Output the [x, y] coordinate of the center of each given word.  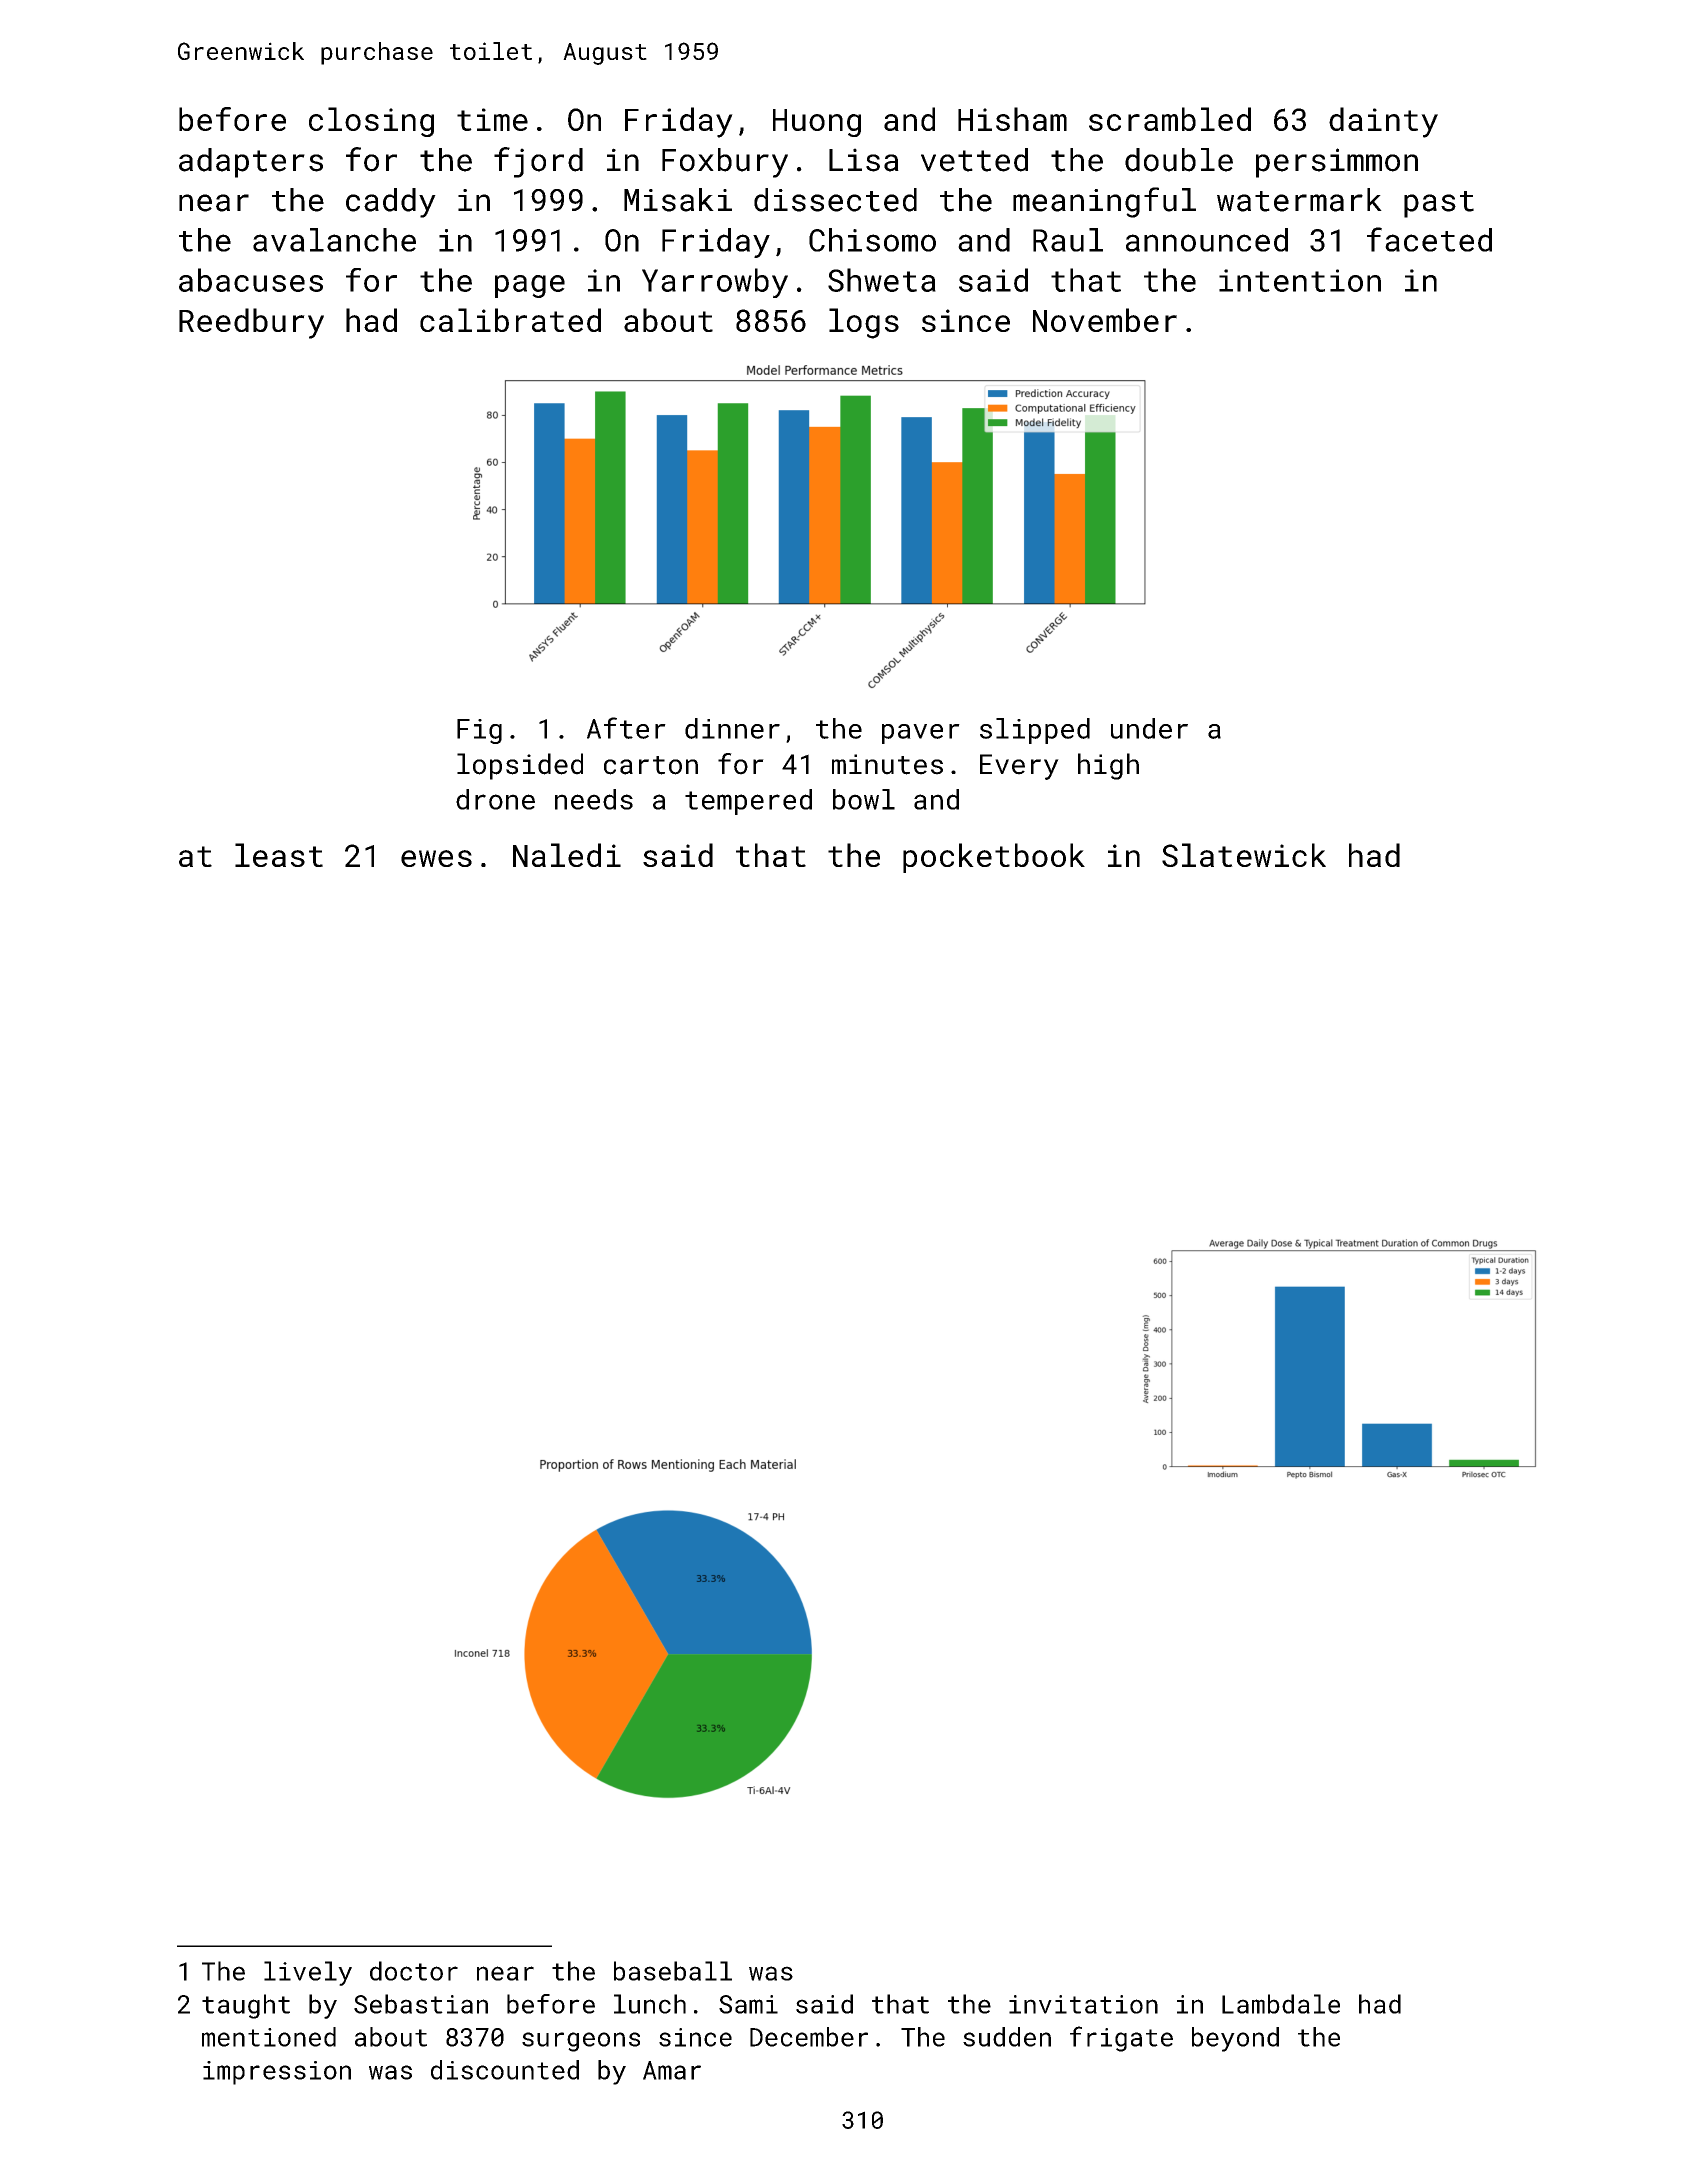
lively [308, 1973]
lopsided [520, 766]
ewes [436, 858]
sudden [1007, 2037]
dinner [732, 728]
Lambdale [1281, 2004]
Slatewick [1244, 855]
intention [1300, 280]
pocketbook [994, 858]
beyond [1235, 2039]
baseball [673, 1971]
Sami [748, 2004]
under [1149, 728]
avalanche [334, 240]
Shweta [882, 280]
